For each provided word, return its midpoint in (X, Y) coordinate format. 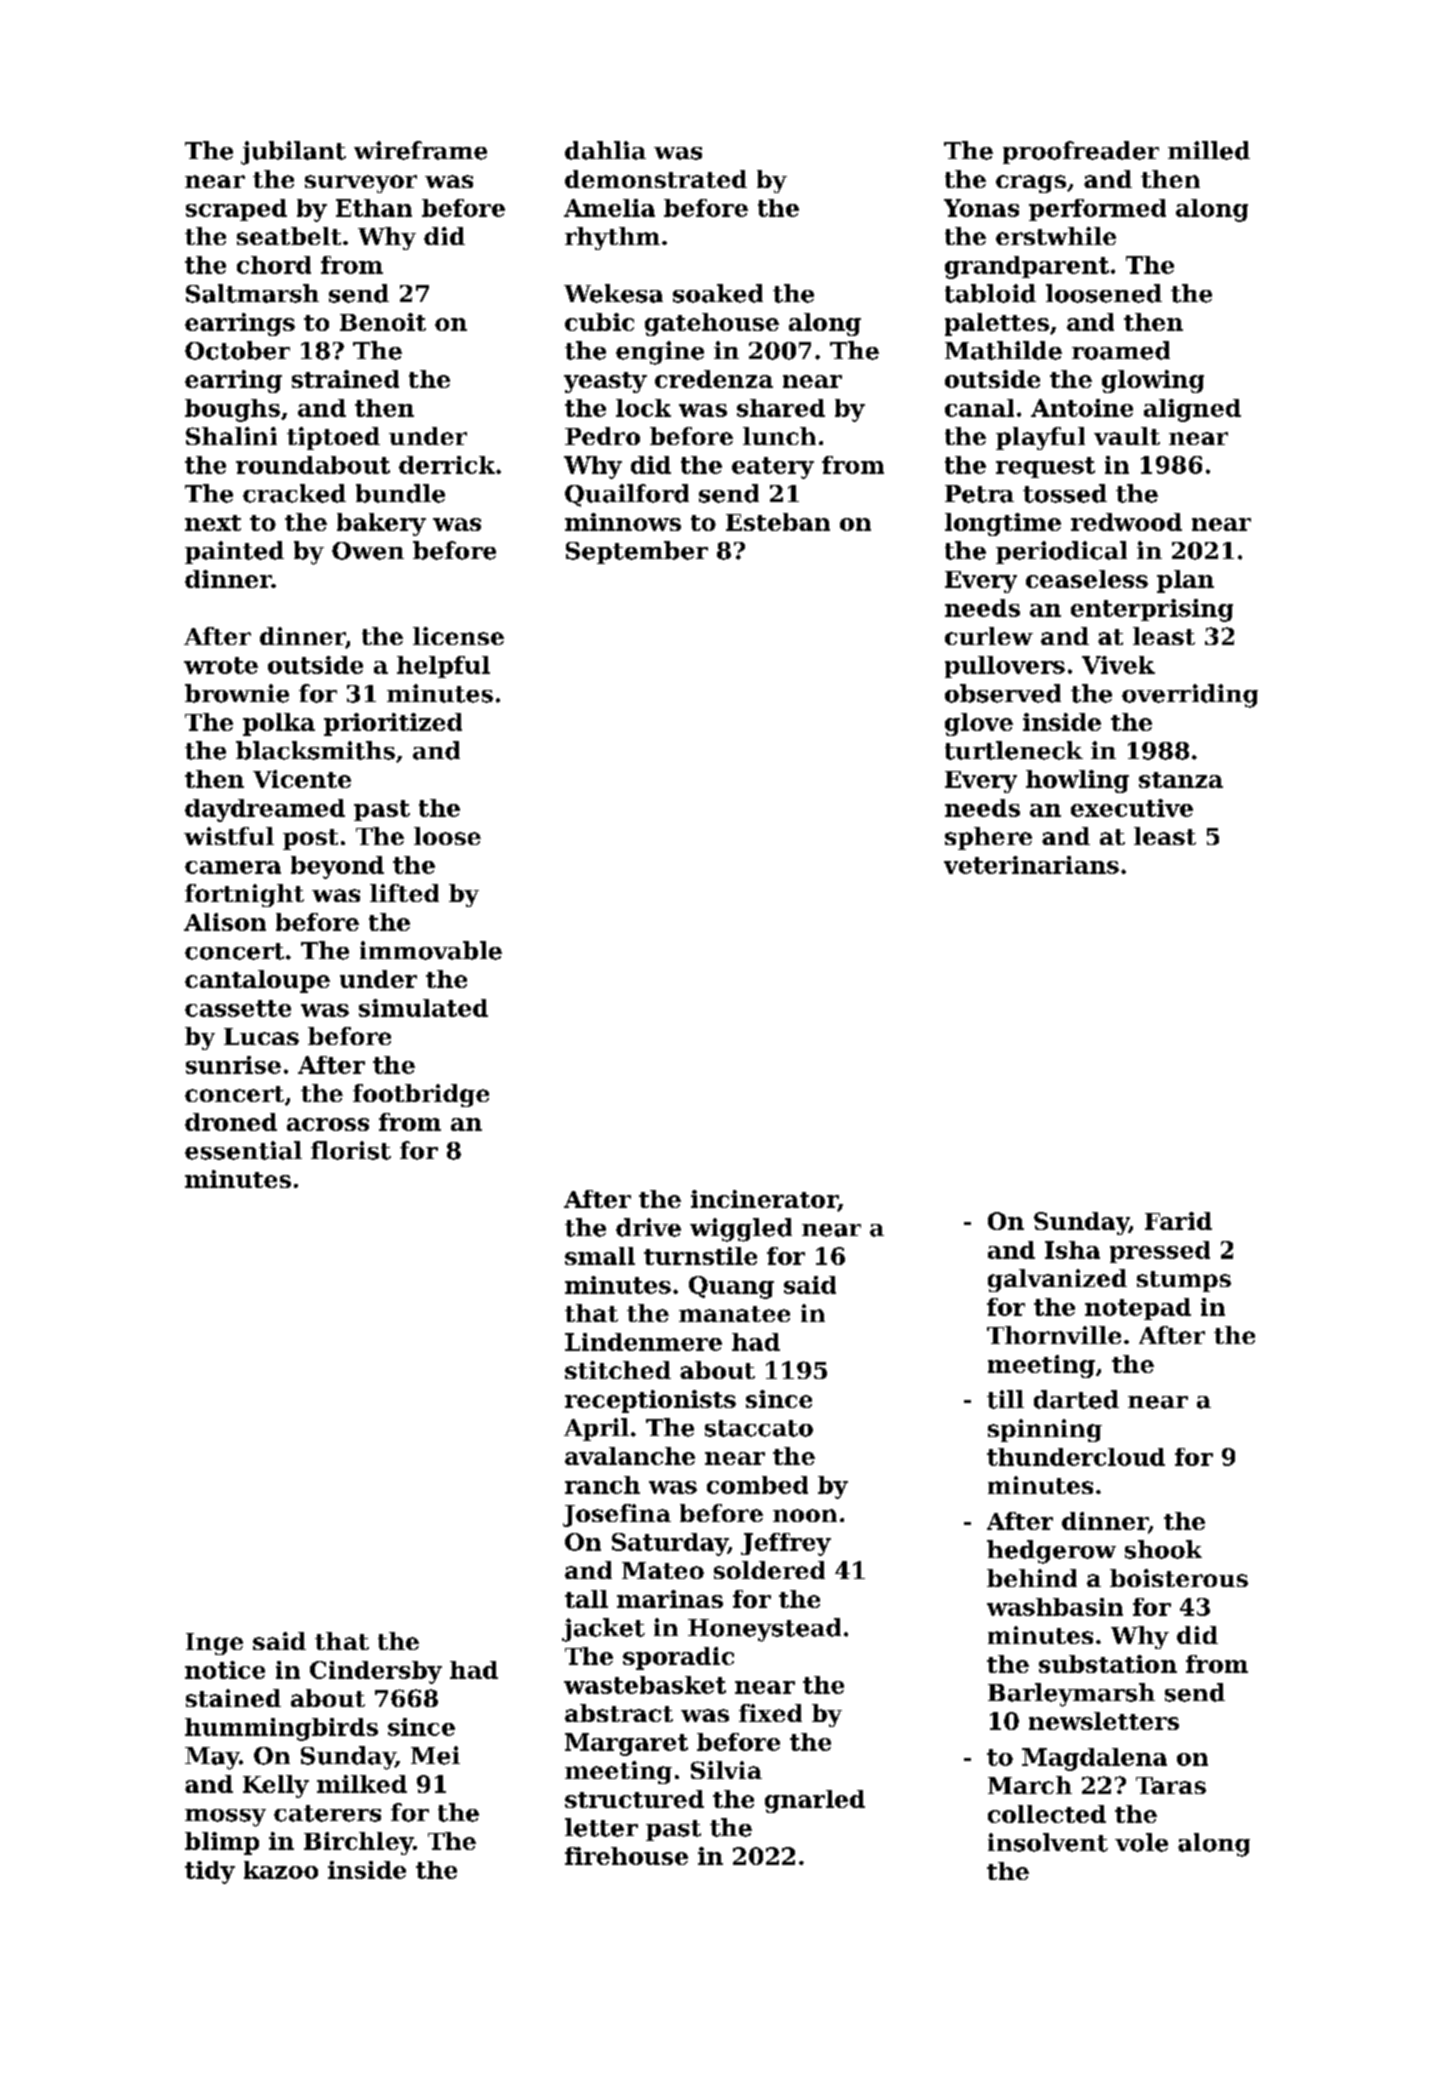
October (237, 350)
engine (660, 353)
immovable (431, 950)
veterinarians (1031, 865)
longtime (1003, 524)
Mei (435, 1755)
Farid (1178, 1221)
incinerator (764, 1200)
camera (233, 867)
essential (243, 1150)
